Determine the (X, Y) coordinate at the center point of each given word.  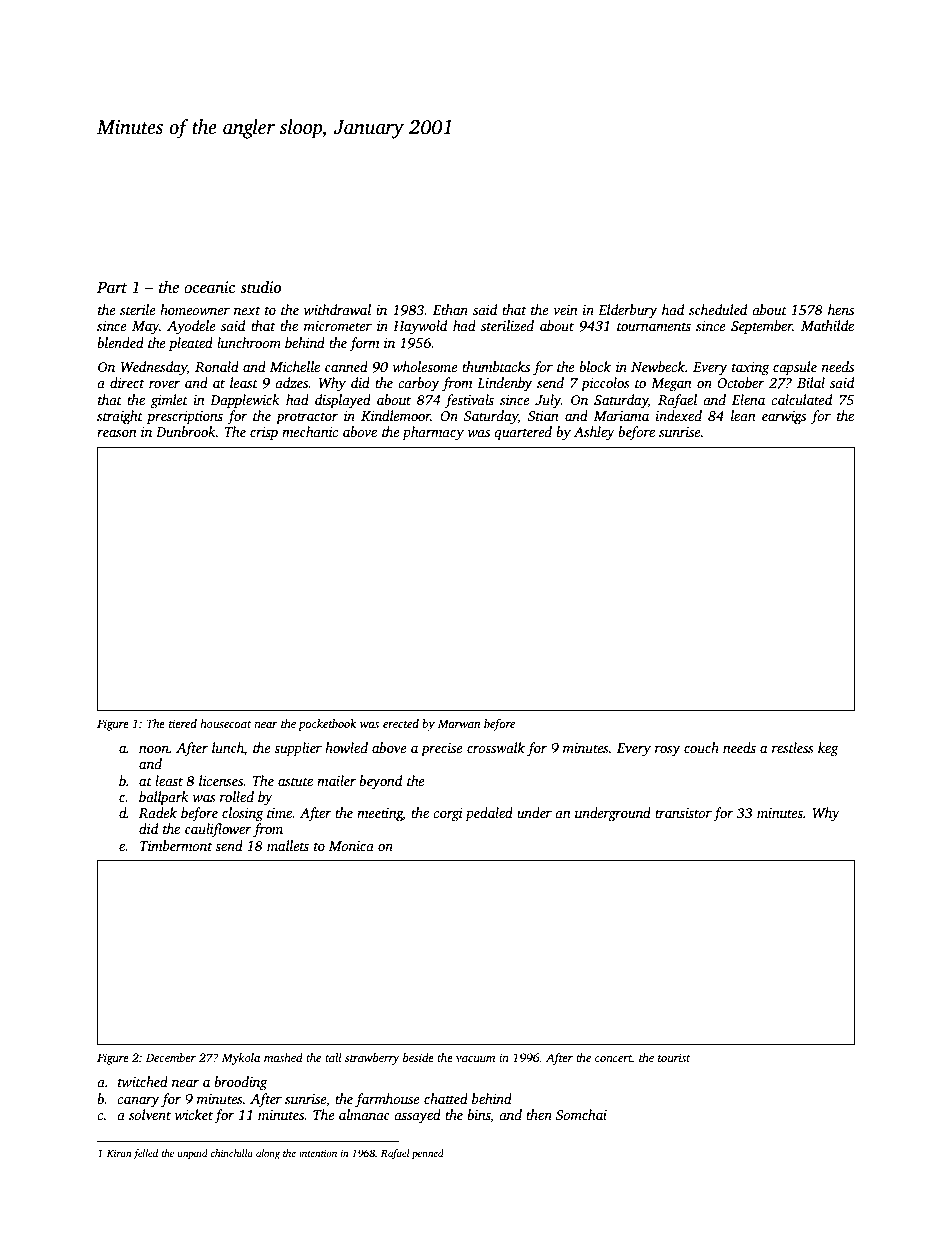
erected (401, 723)
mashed (283, 1057)
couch (701, 747)
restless (793, 747)
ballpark (164, 798)
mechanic (310, 431)
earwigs (784, 417)
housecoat (225, 723)
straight (120, 417)
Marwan (459, 723)
